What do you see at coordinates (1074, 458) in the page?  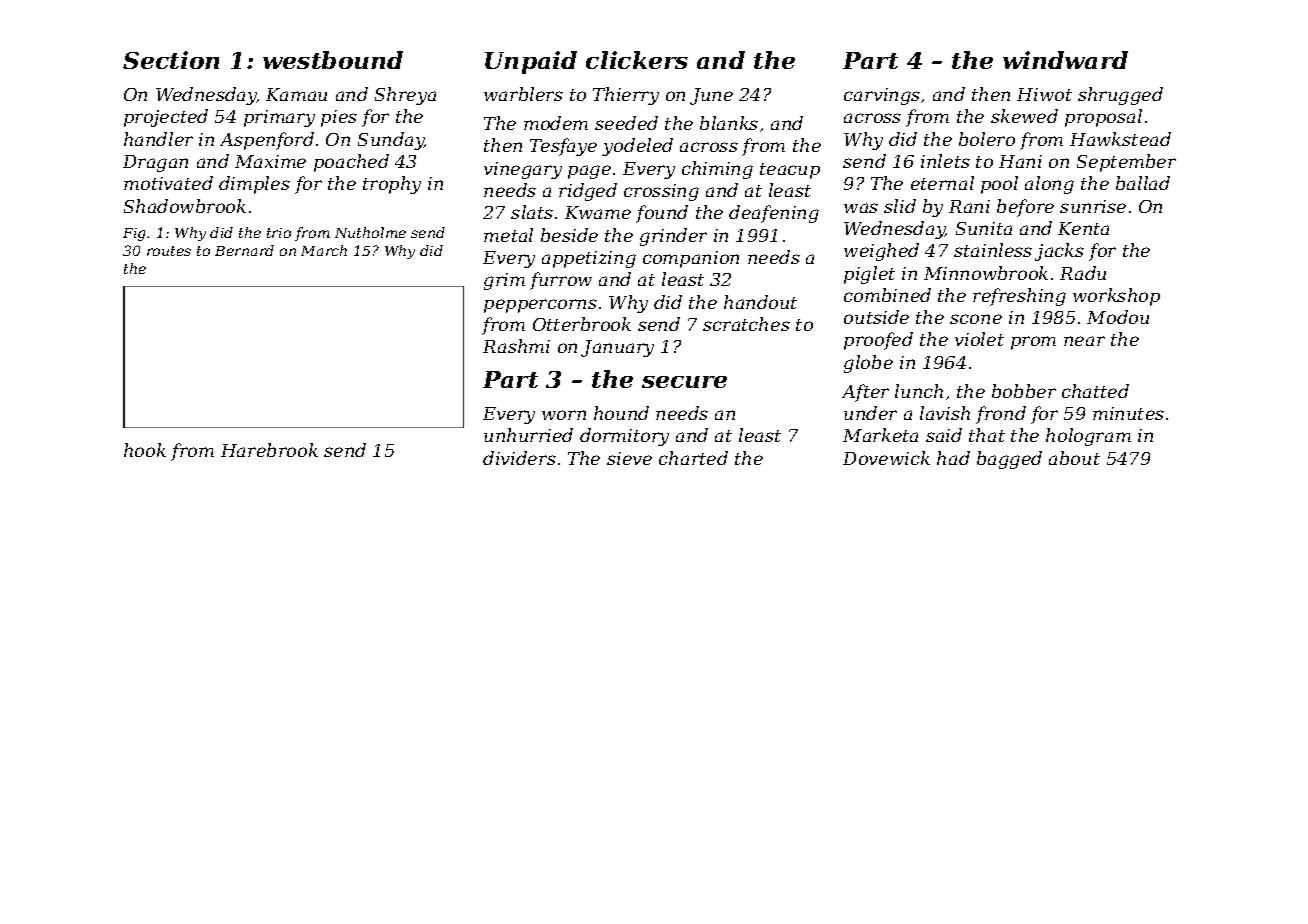 I see `about` at bounding box center [1074, 458].
